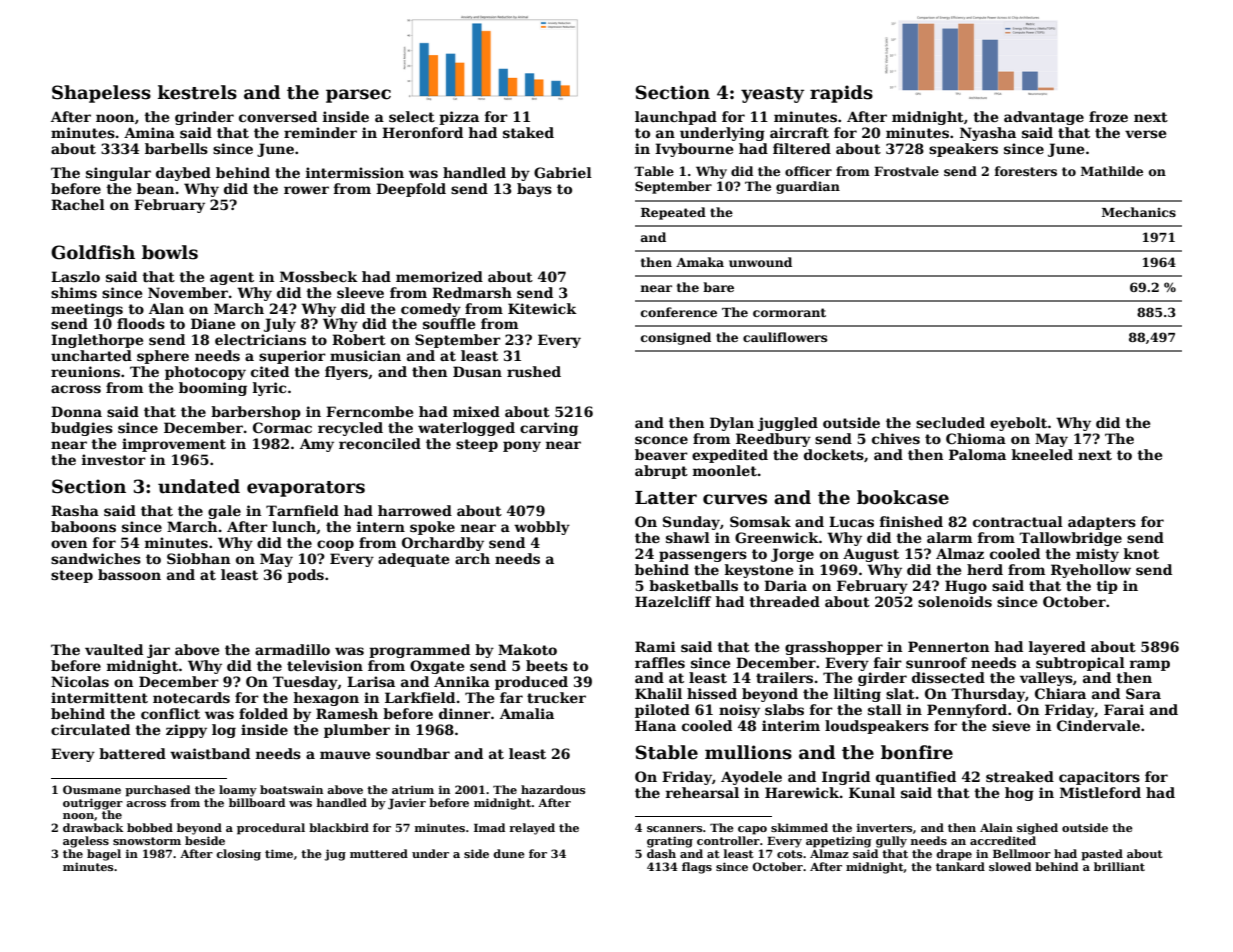 The height and width of the document is (952, 1233). I want to click on bowls, so click(170, 252).
